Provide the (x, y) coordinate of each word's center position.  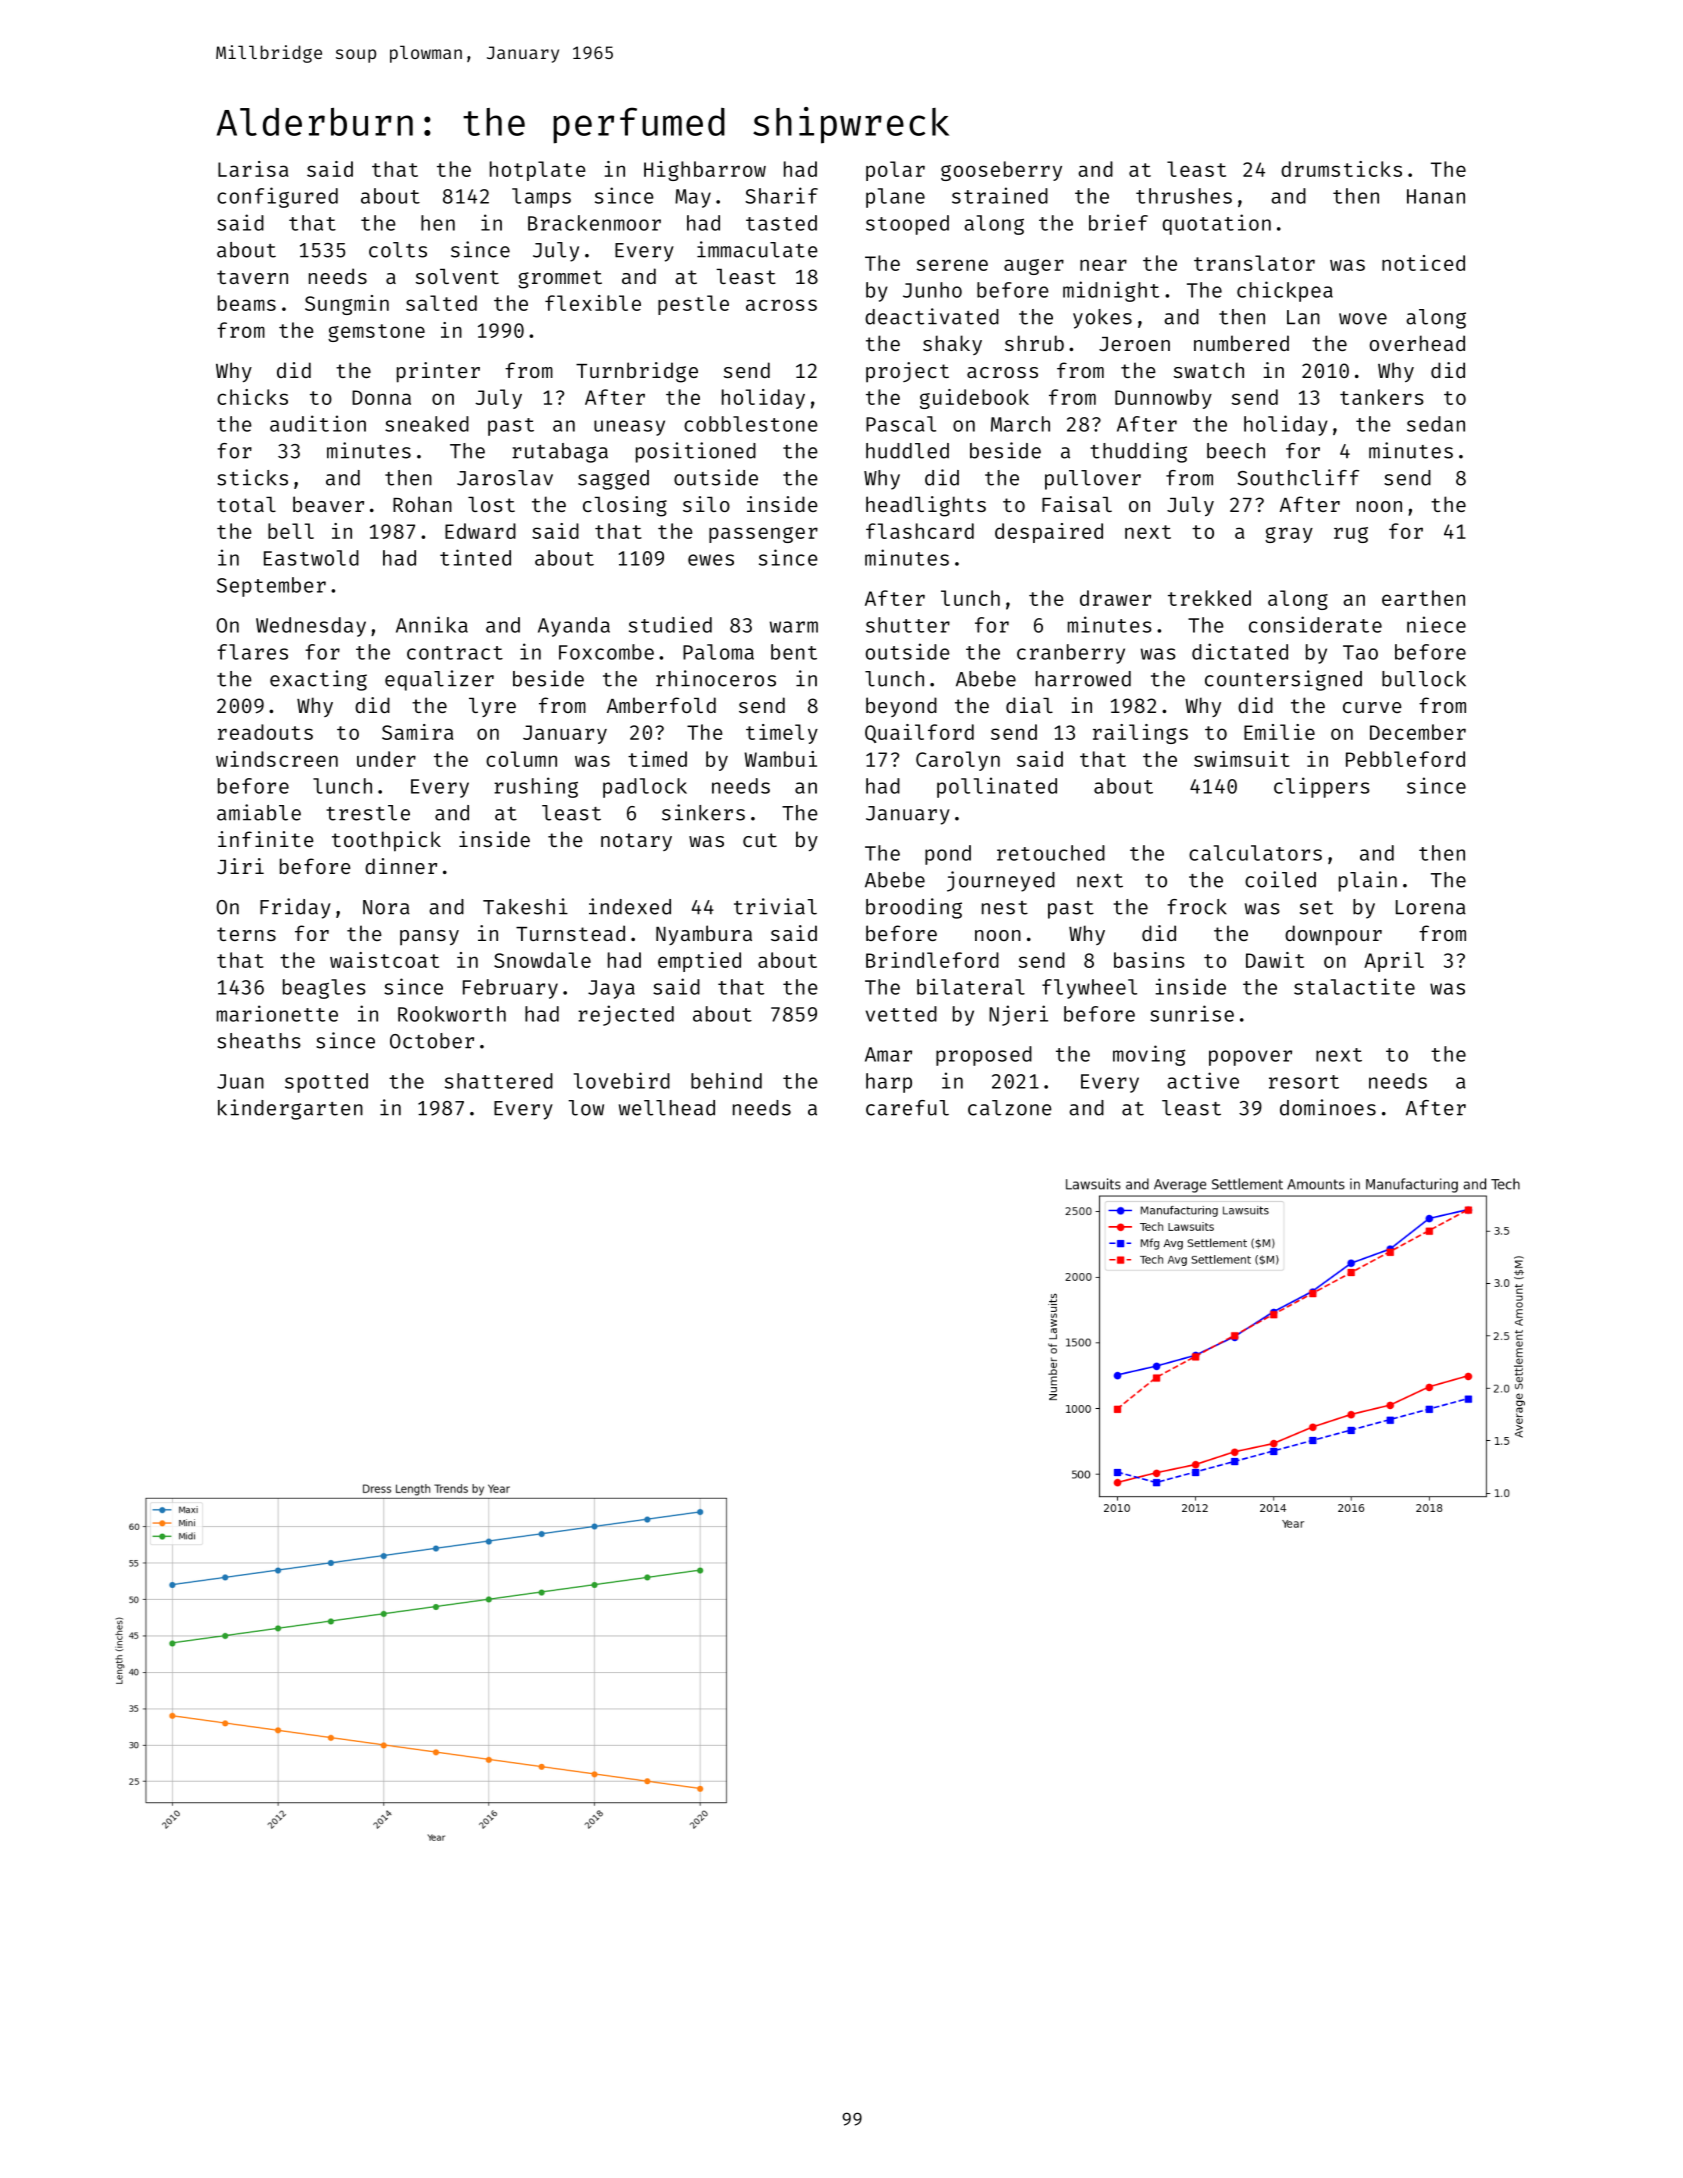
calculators (1255, 853)
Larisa (253, 169)
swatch (1209, 370)
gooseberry (1001, 171)
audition (318, 423)
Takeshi (525, 906)
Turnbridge (637, 372)
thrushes (1184, 196)
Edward (480, 531)
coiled (1280, 879)
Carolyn (958, 761)
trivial (775, 906)
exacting (318, 680)
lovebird (622, 1080)
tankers (1382, 397)
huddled (907, 451)
